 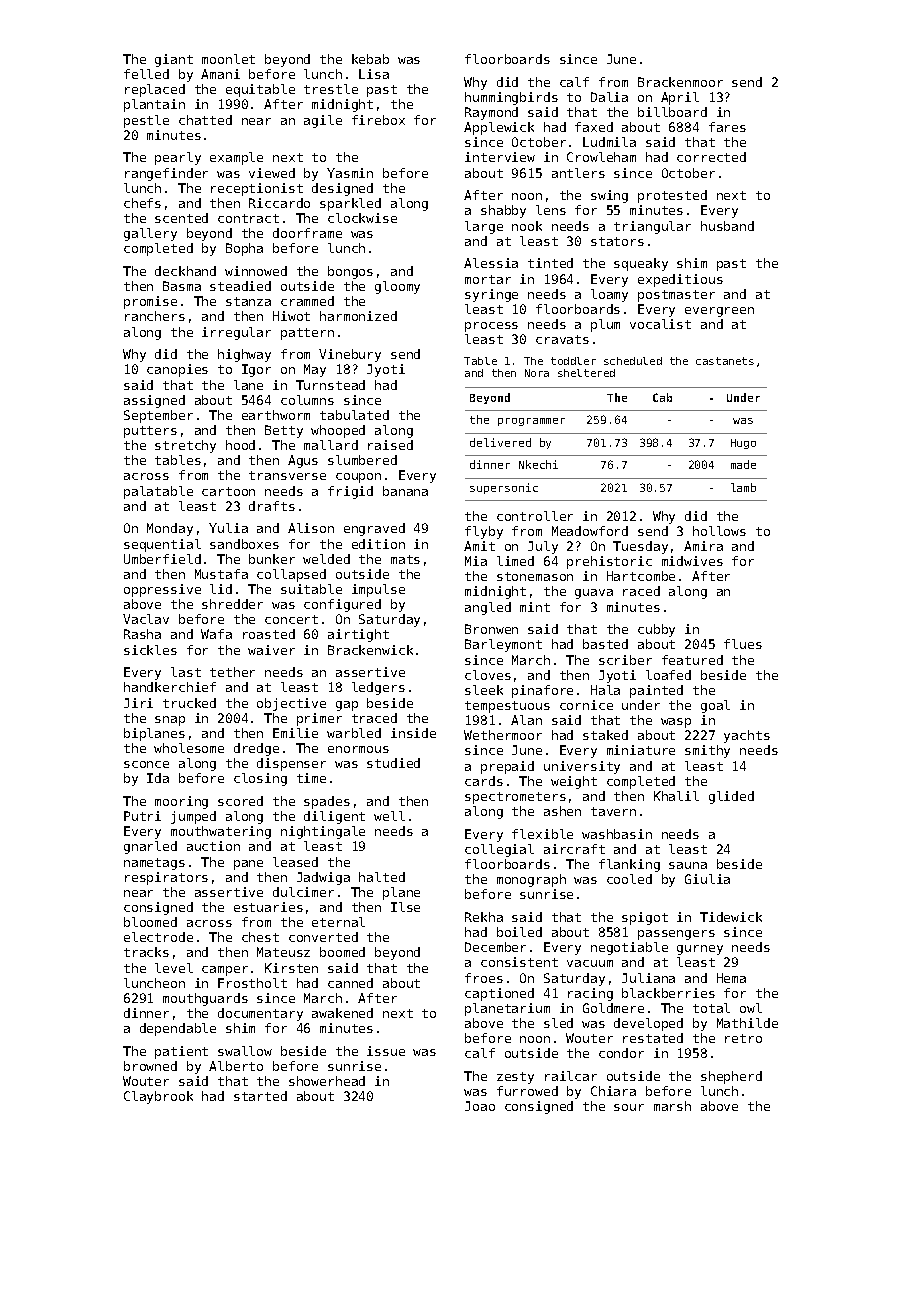 What do you see at coordinates (672, 1106) in the screenshot?
I see `marsh` at bounding box center [672, 1106].
